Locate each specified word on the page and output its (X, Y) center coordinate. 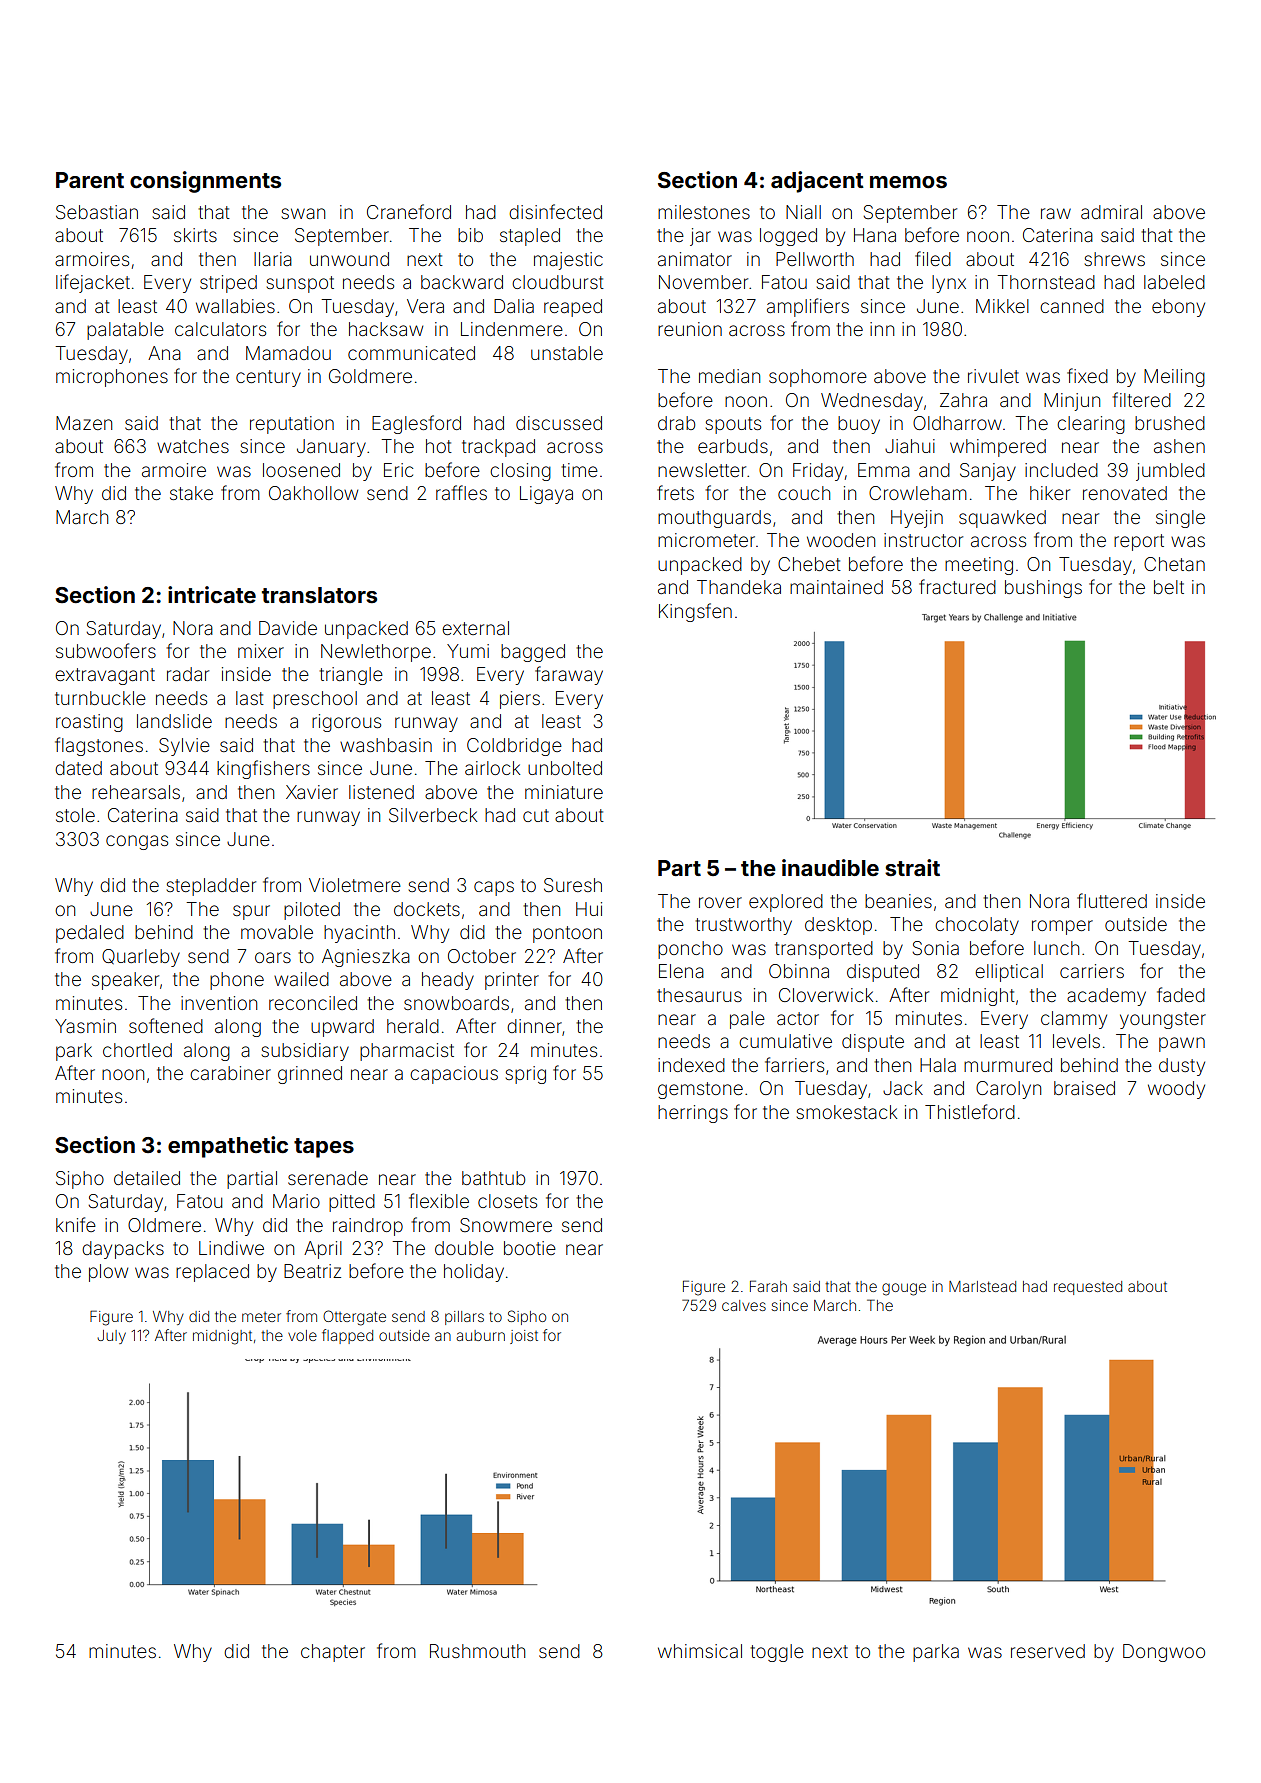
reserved (1048, 1651)
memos (908, 182)
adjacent (817, 182)
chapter (333, 1653)
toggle (777, 1653)
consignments (205, 182)
